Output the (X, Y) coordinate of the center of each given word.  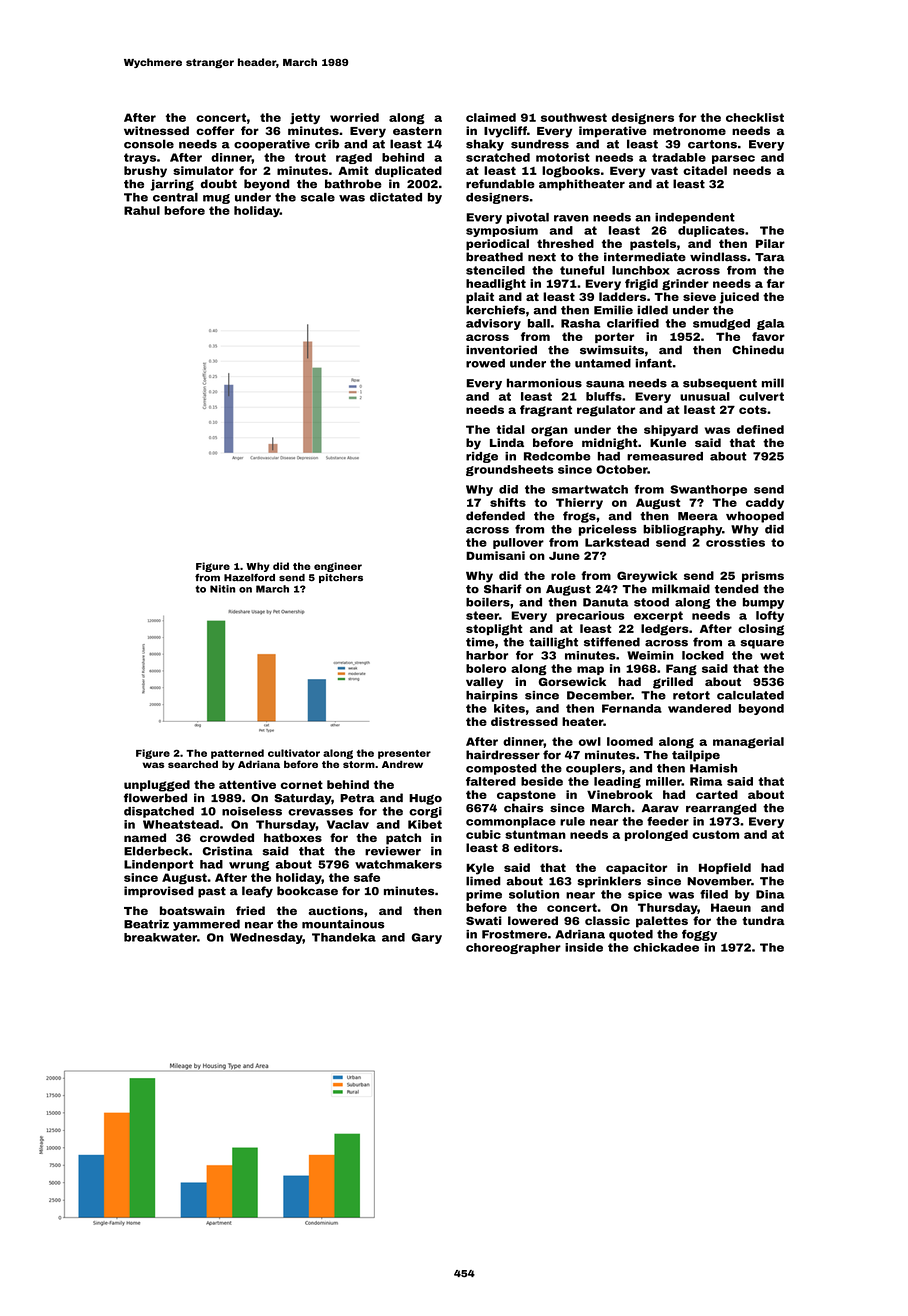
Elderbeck (156, 851)
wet (772, 655)
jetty (305, 118)
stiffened (612, 642)
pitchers (341, 578)
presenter (404, 754)
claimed (491, 117)
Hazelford (249, 578)
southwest (574, 117)
